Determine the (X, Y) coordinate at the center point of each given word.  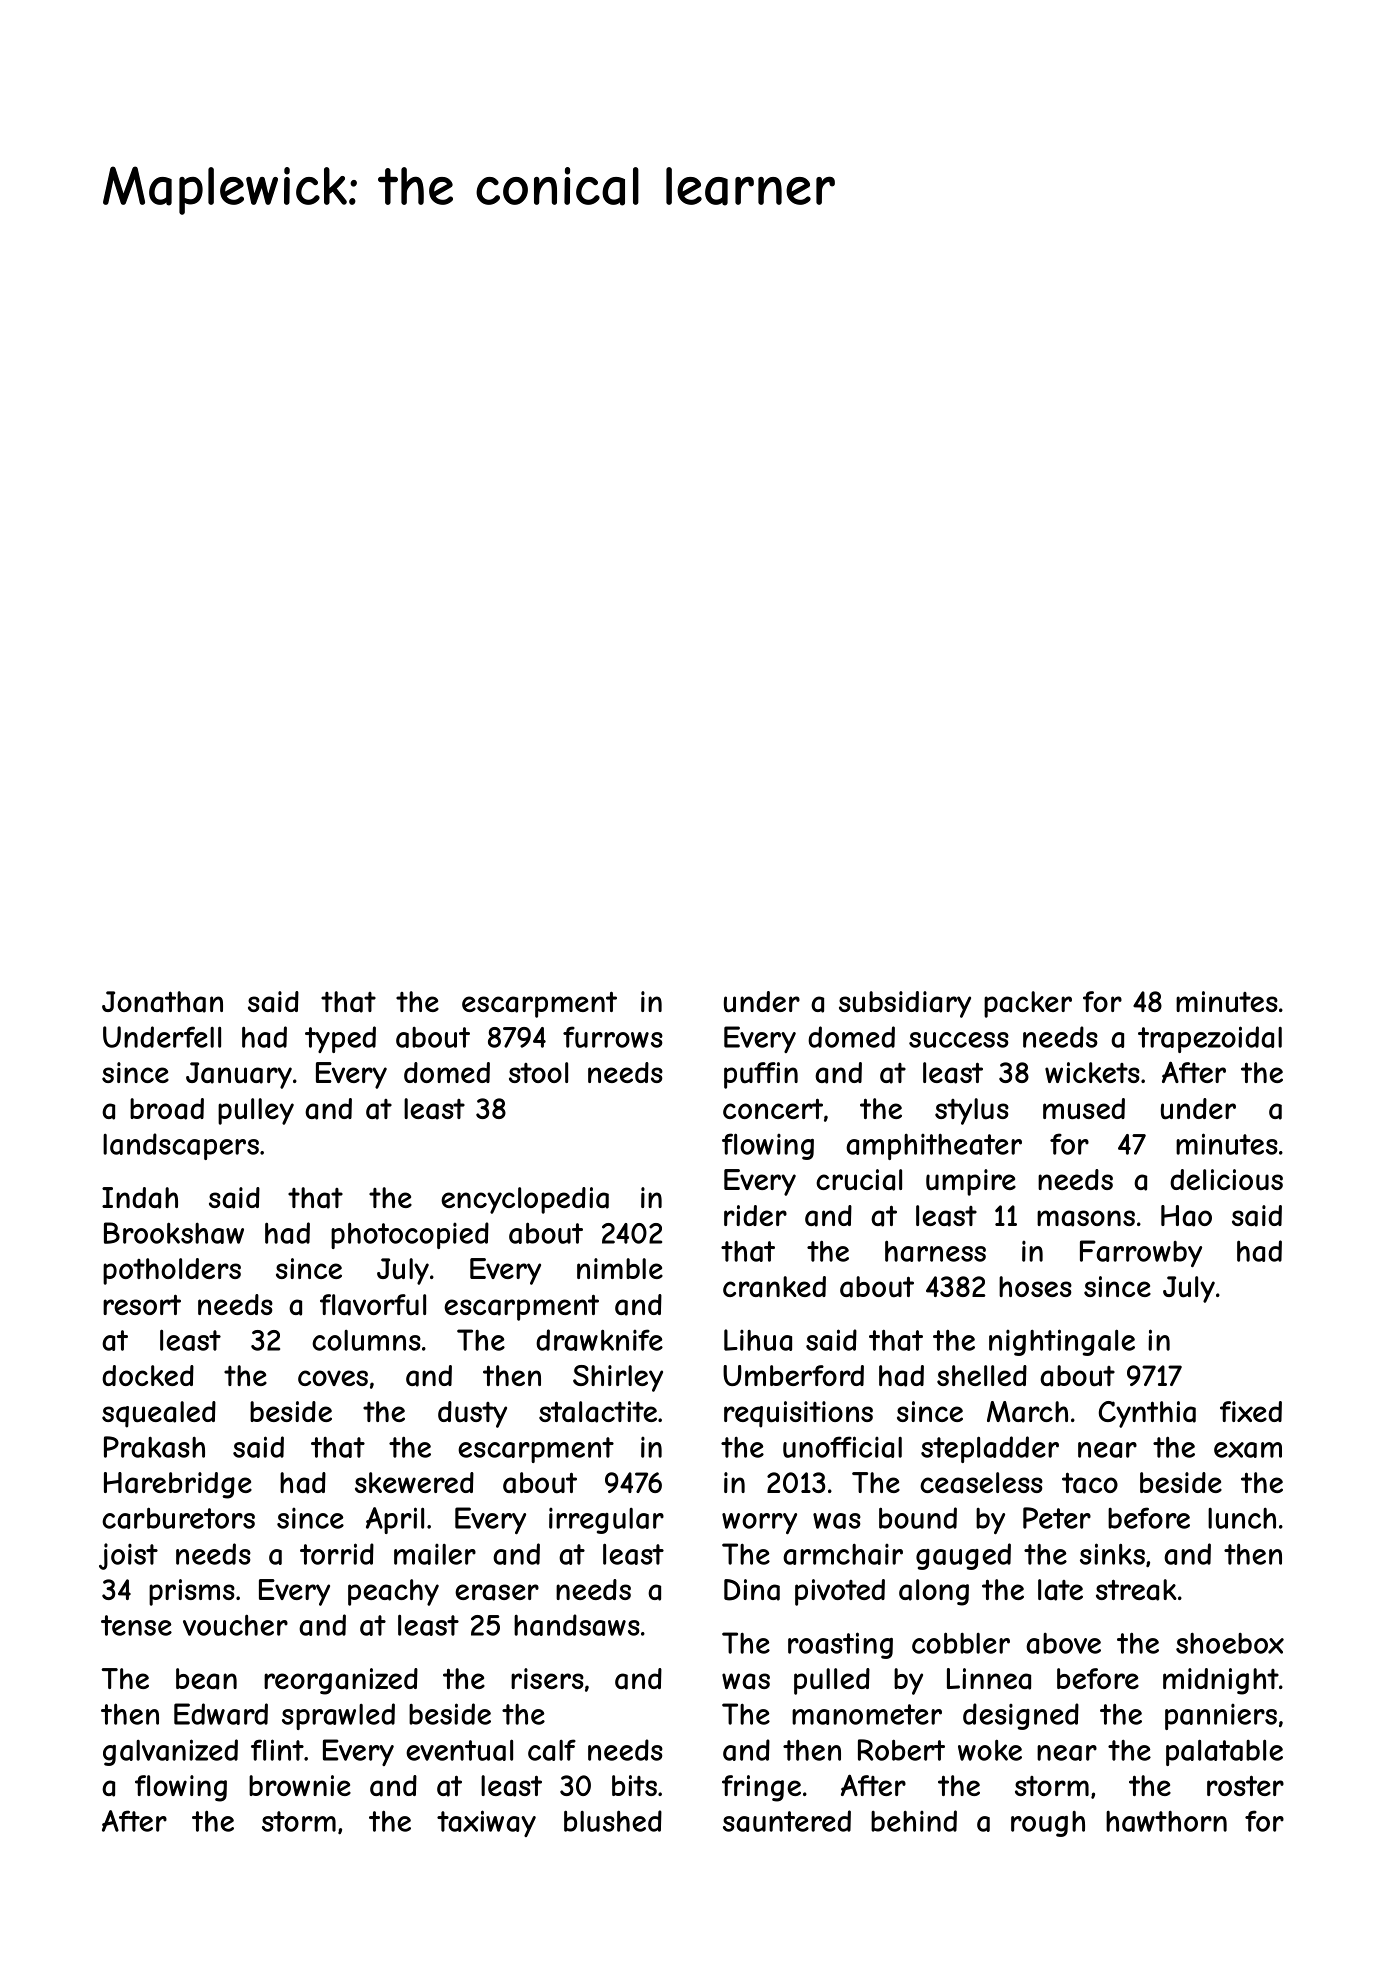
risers (547, 1678)
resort (142, 1304)
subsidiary (905, 1004)
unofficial (842, 1447)
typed (340, 1039)
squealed (159, 1414)
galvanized (170, 1752)
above (1063, 1643)
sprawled (338, 1716)
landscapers (181, 1146)
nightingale (1062, 1342)
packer (1028, 1004)
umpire (971, 1182)
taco (1090, 1483)
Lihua (758, 1340)
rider (755, 1215)
